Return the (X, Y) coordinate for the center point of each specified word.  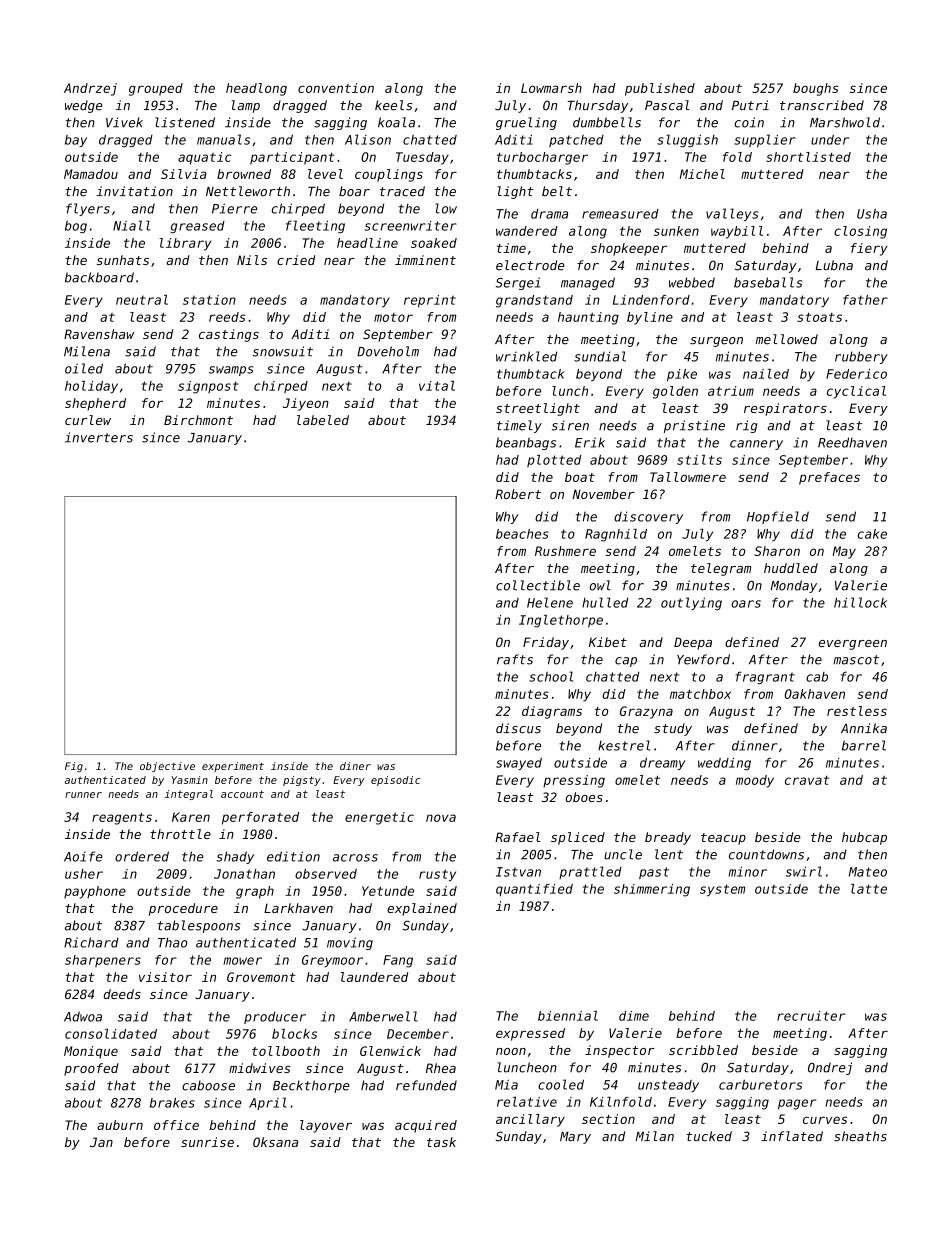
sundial (600, 356)
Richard (91, 942)
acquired (426, 1126)
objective (167, 767)
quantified (534, 890)
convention (336, 88)
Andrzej (90, 89)
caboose (208, 1085)
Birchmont (198, 420)
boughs (816, 89)
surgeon (716, 342)
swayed (519, 764)
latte (869, 889)
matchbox (700, 694)
